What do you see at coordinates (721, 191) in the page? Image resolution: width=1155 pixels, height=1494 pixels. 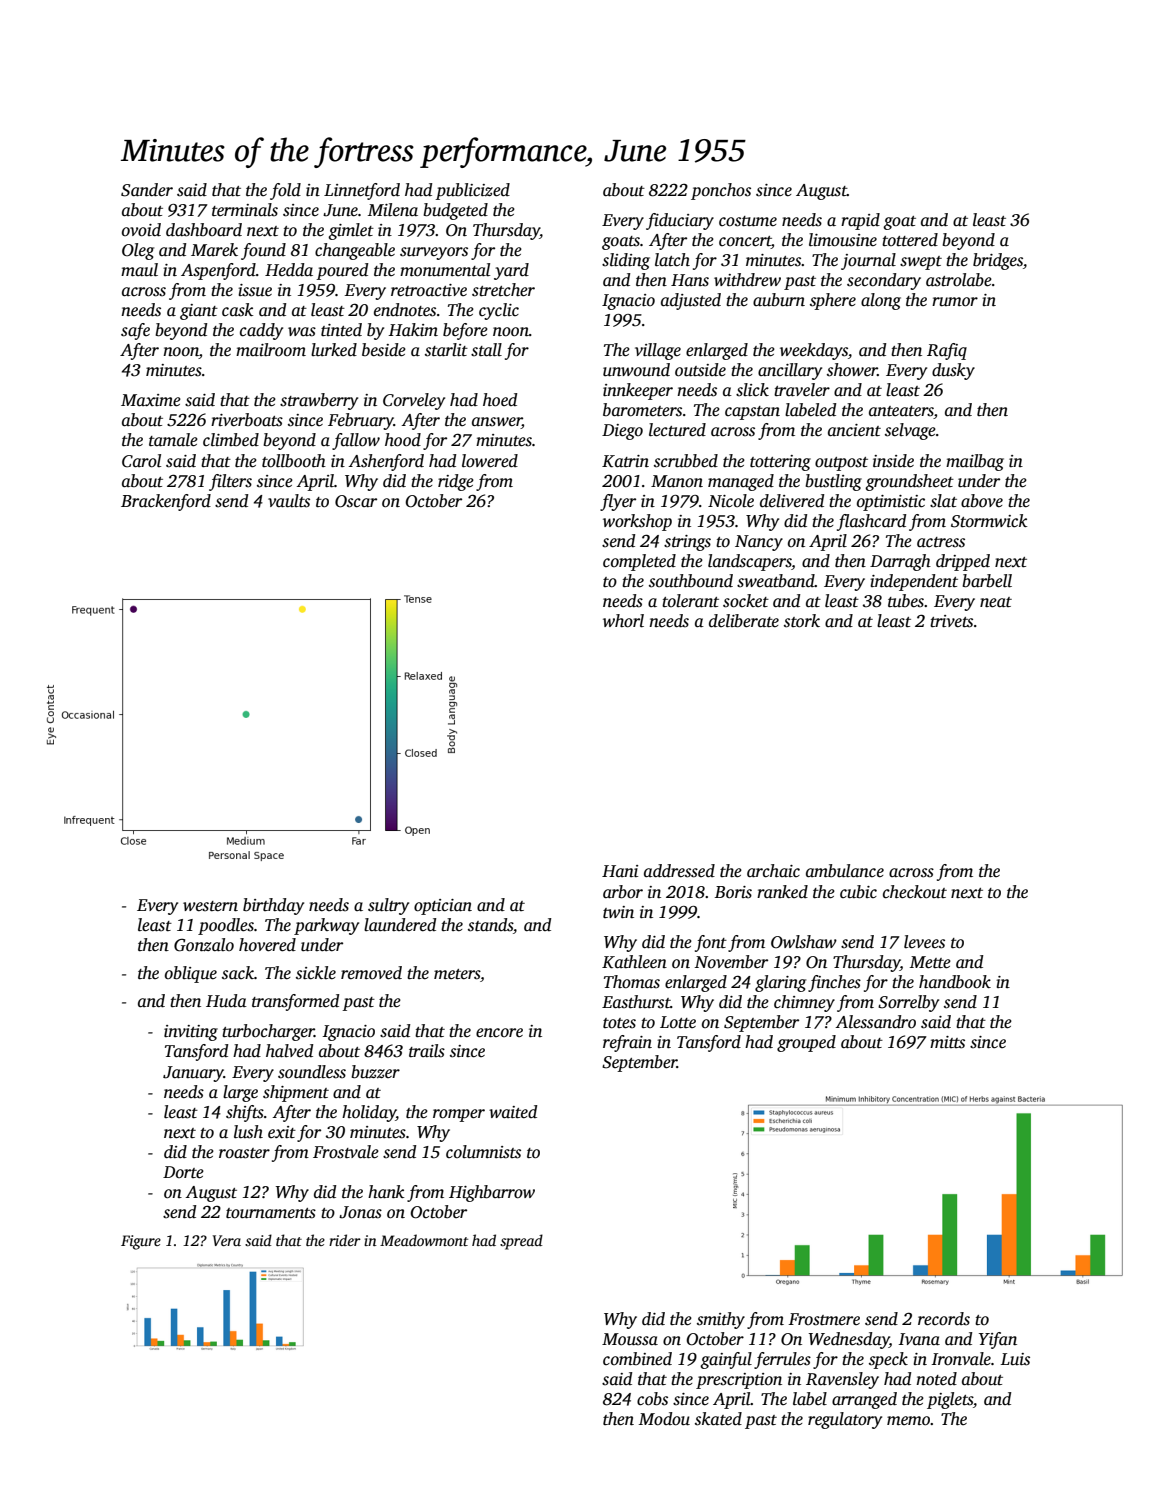 I see `ponchos` at bounding box center [721, 191].
